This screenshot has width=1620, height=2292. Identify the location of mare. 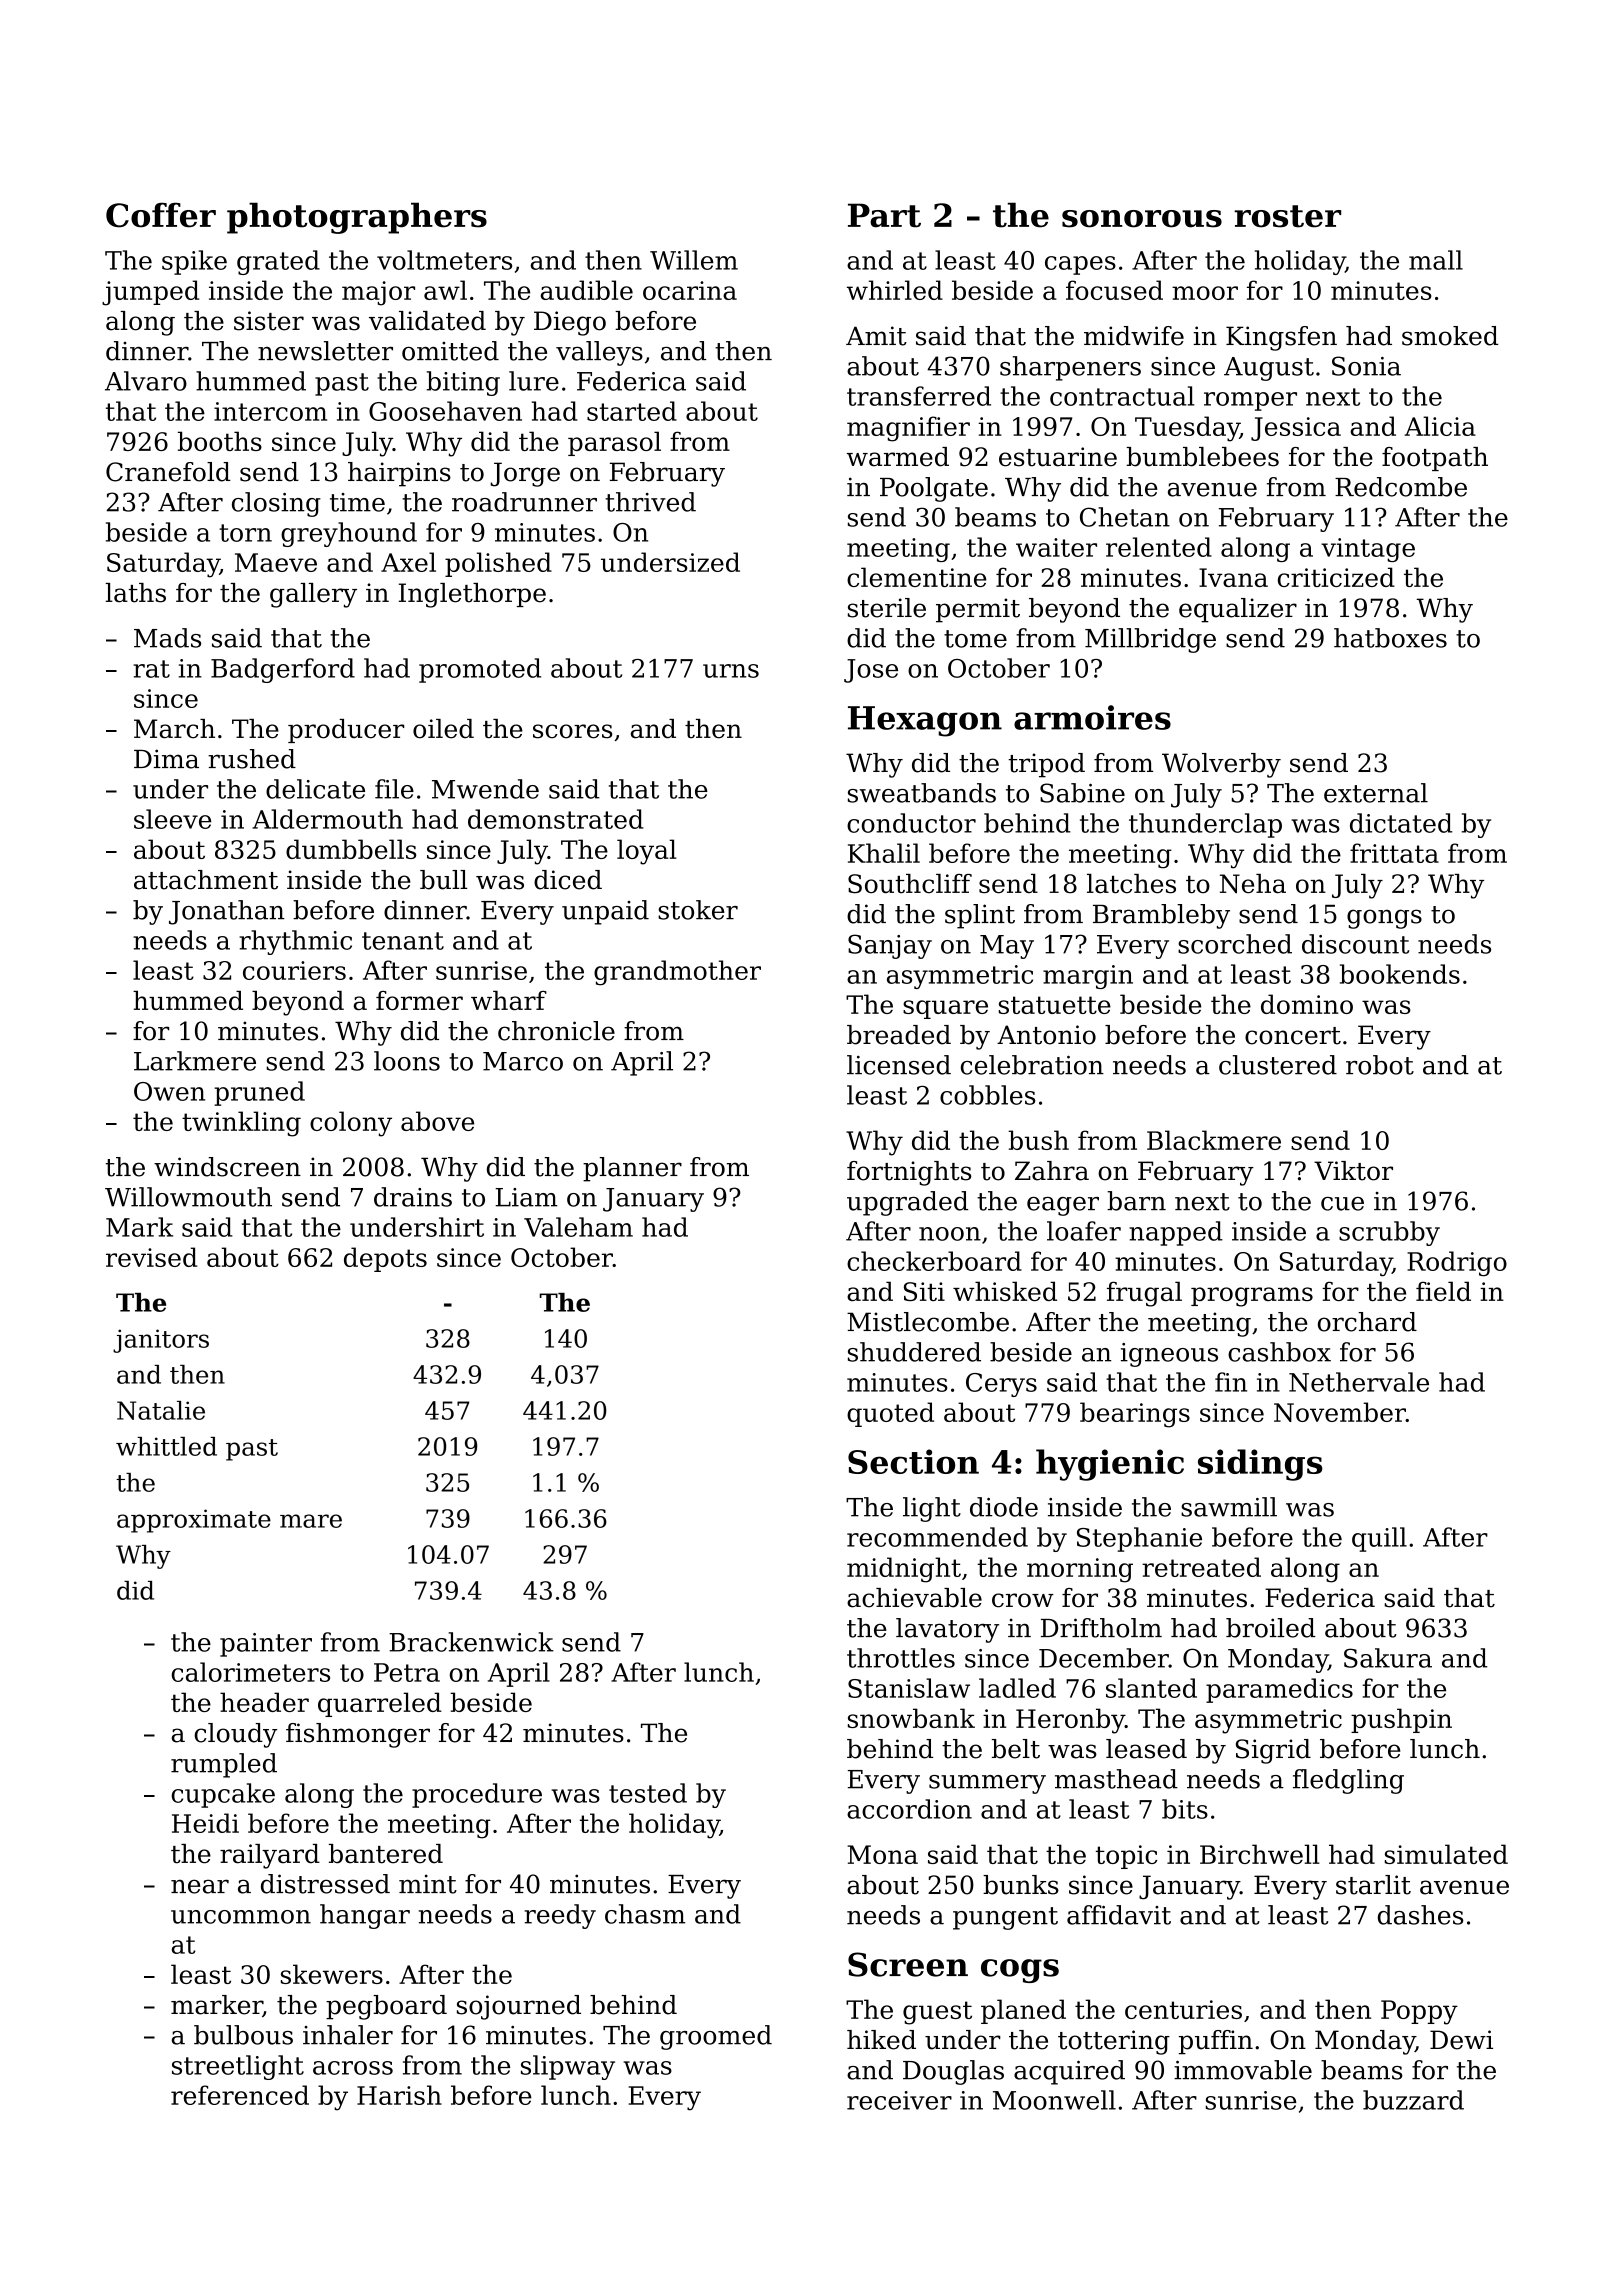
(311, 1521).
